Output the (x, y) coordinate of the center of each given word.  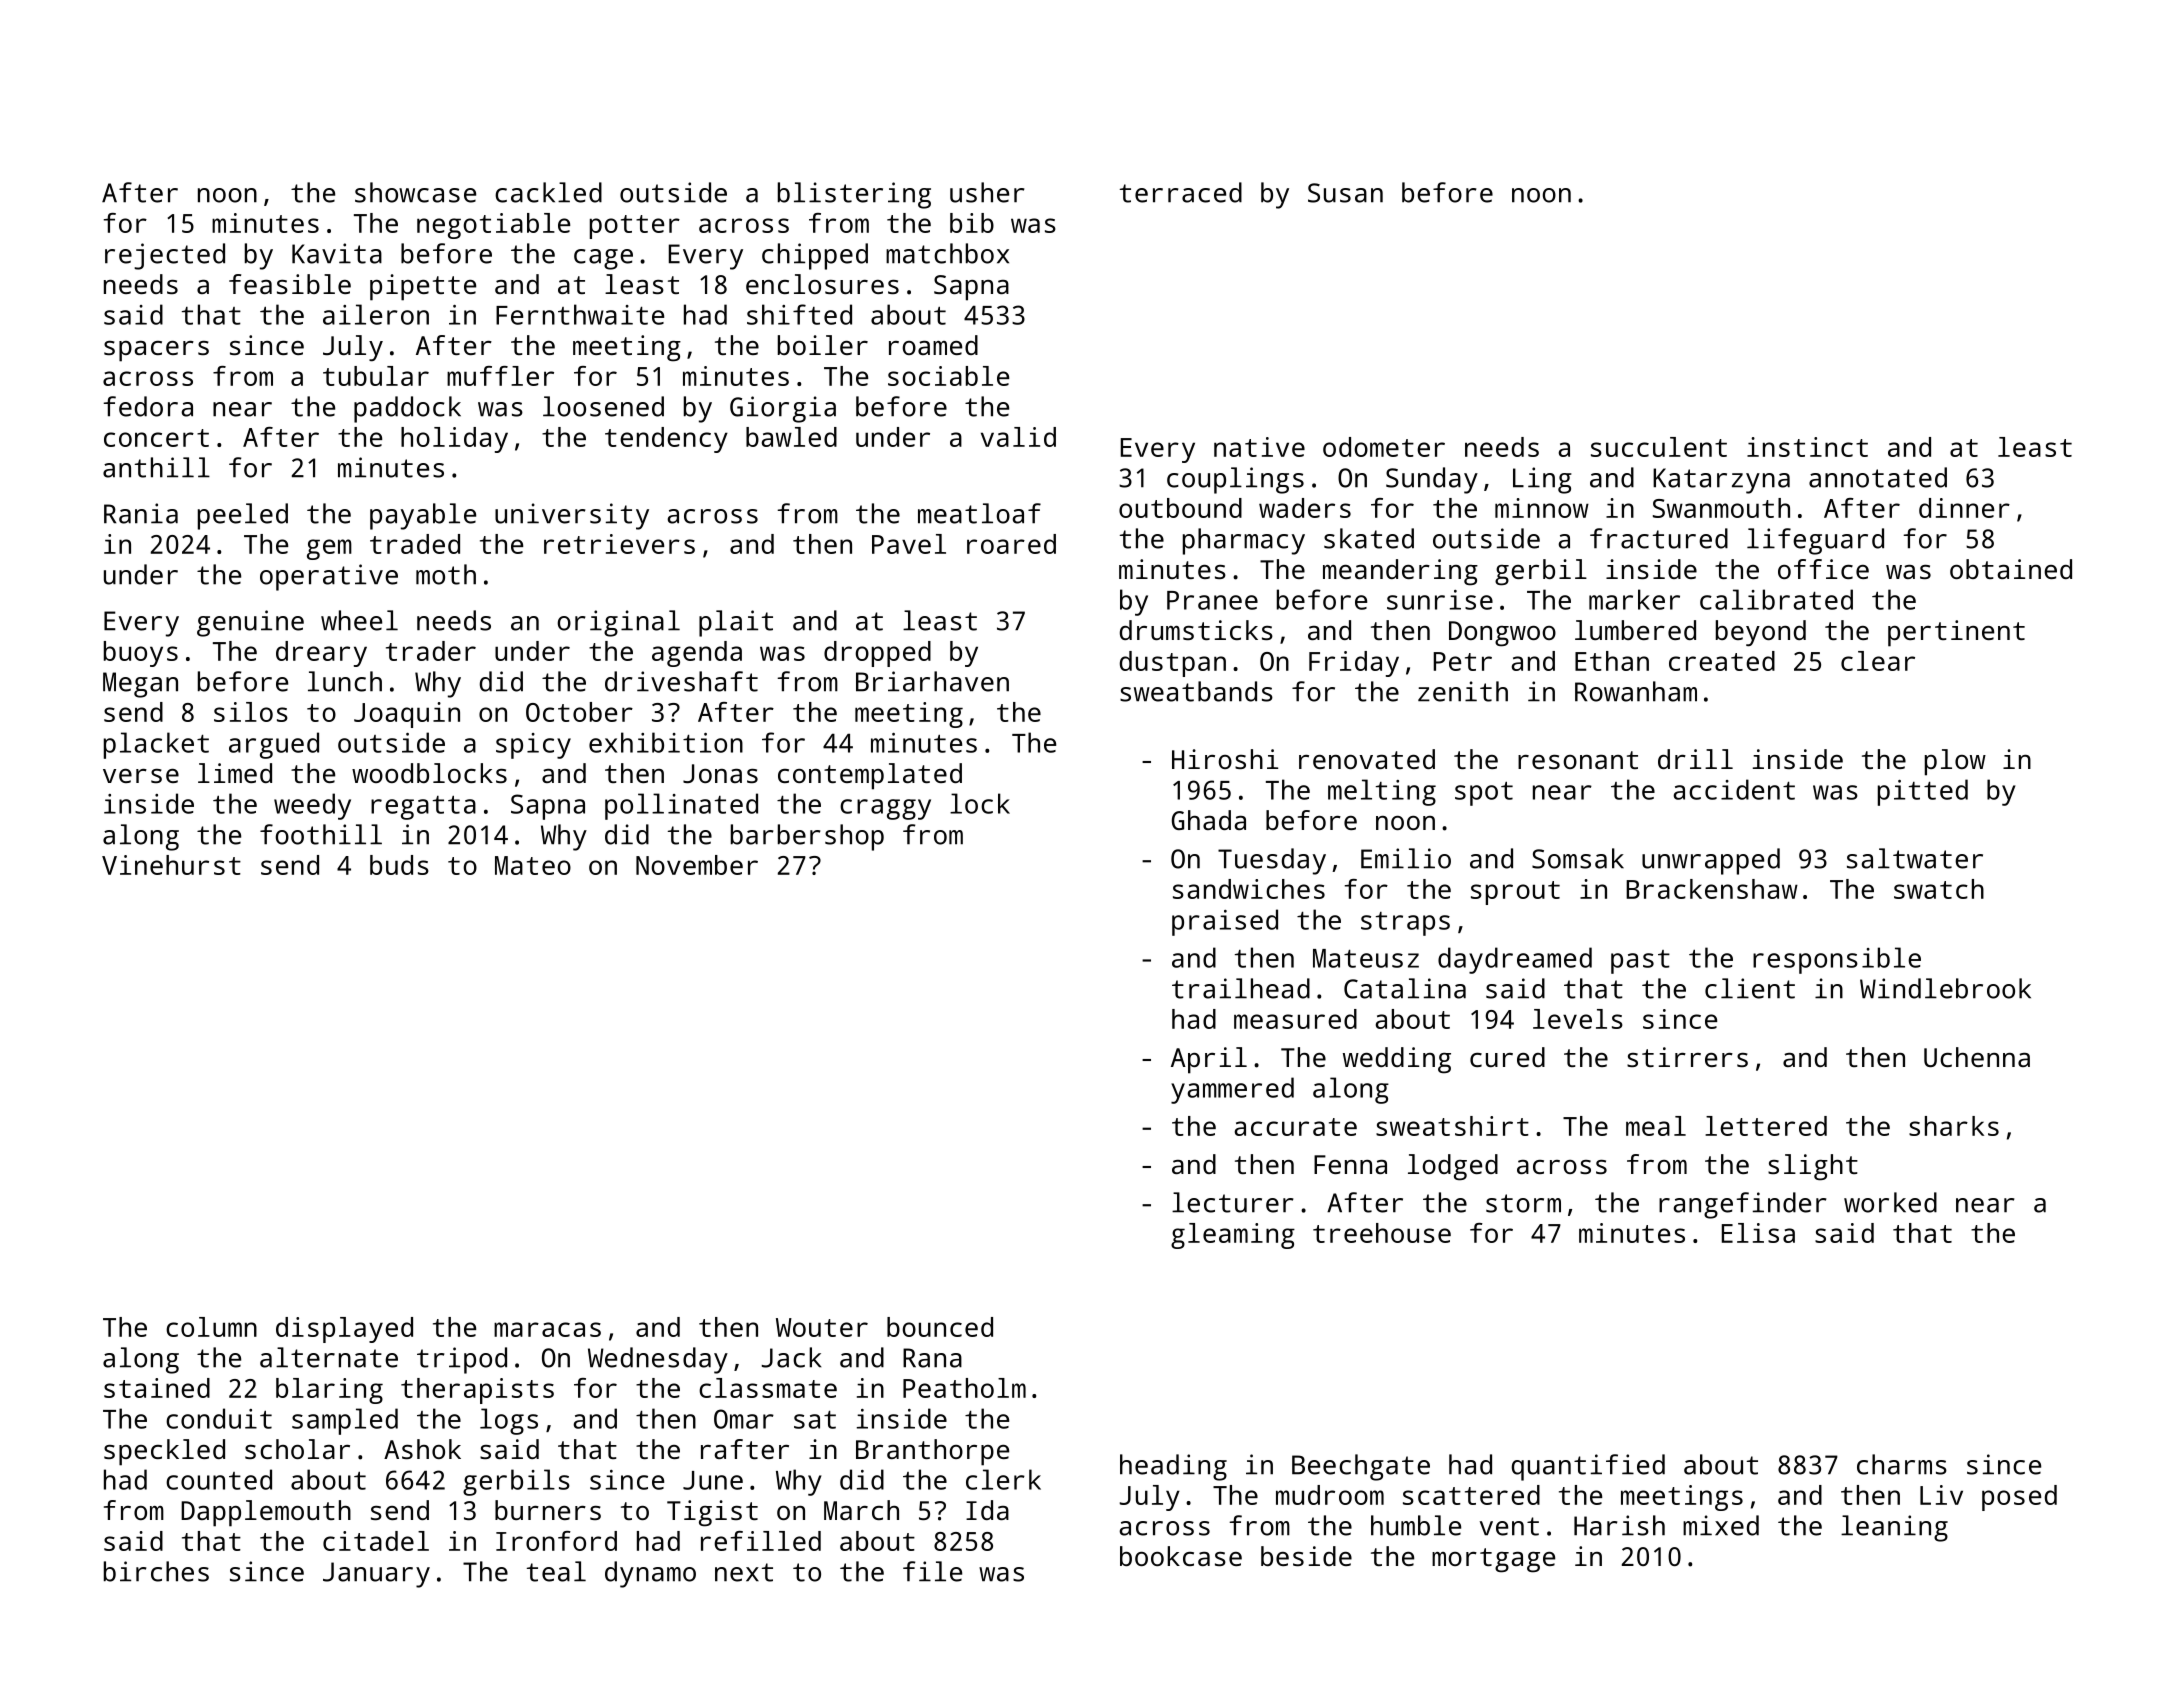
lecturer (1232, 1202)
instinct (1807, 447)
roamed (933, 345)
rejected (165, 256)
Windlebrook (1945, 988)
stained (157, 1388)
